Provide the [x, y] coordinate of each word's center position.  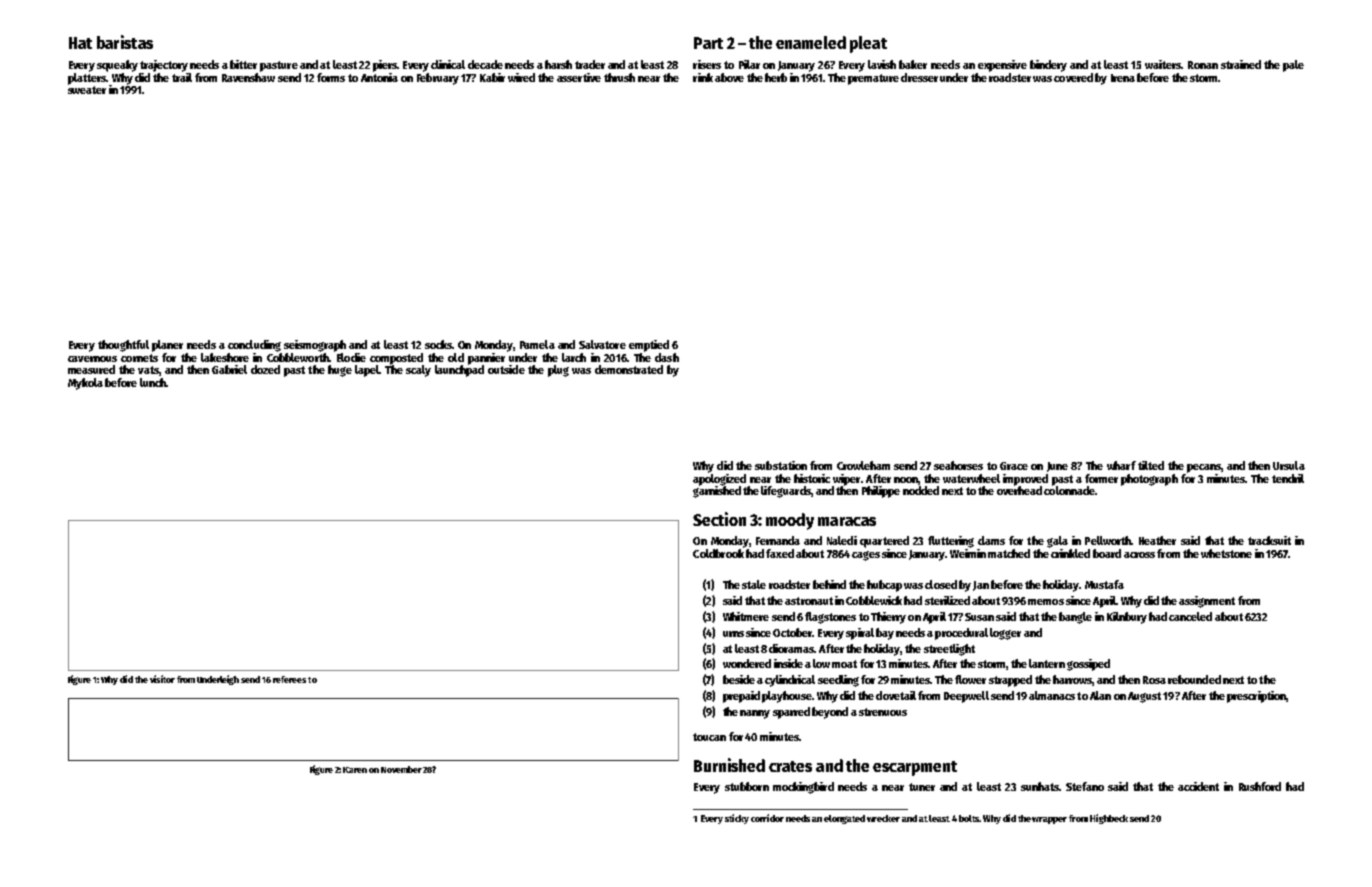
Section [719, 519]
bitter [243, 64]
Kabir [492, 77]
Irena [1123, 78]
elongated [844, 819]
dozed [265, 369]
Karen [355, 770]
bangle [1075, 618]
